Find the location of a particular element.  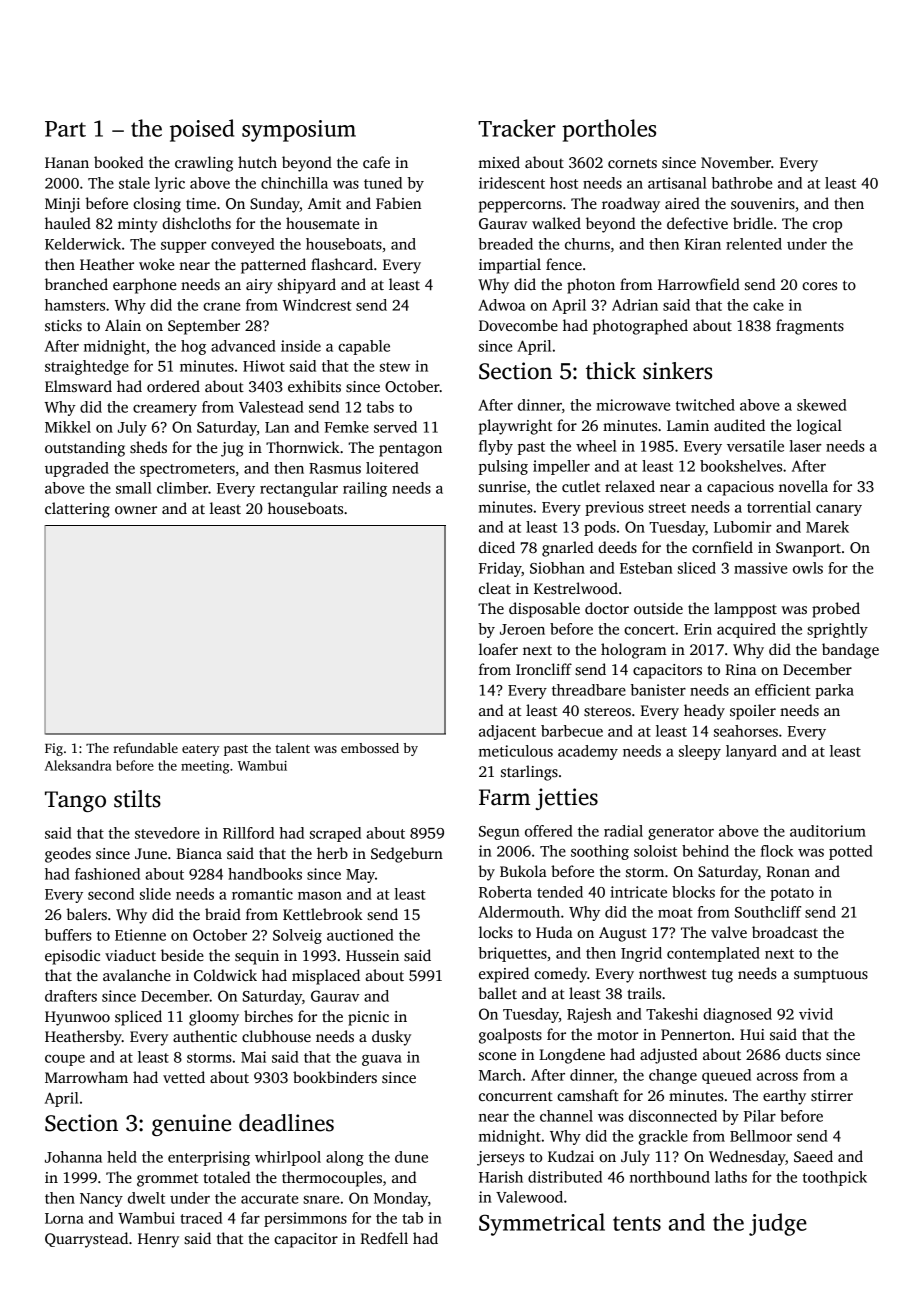

Lorna is located at coordinates (64, 1218).
